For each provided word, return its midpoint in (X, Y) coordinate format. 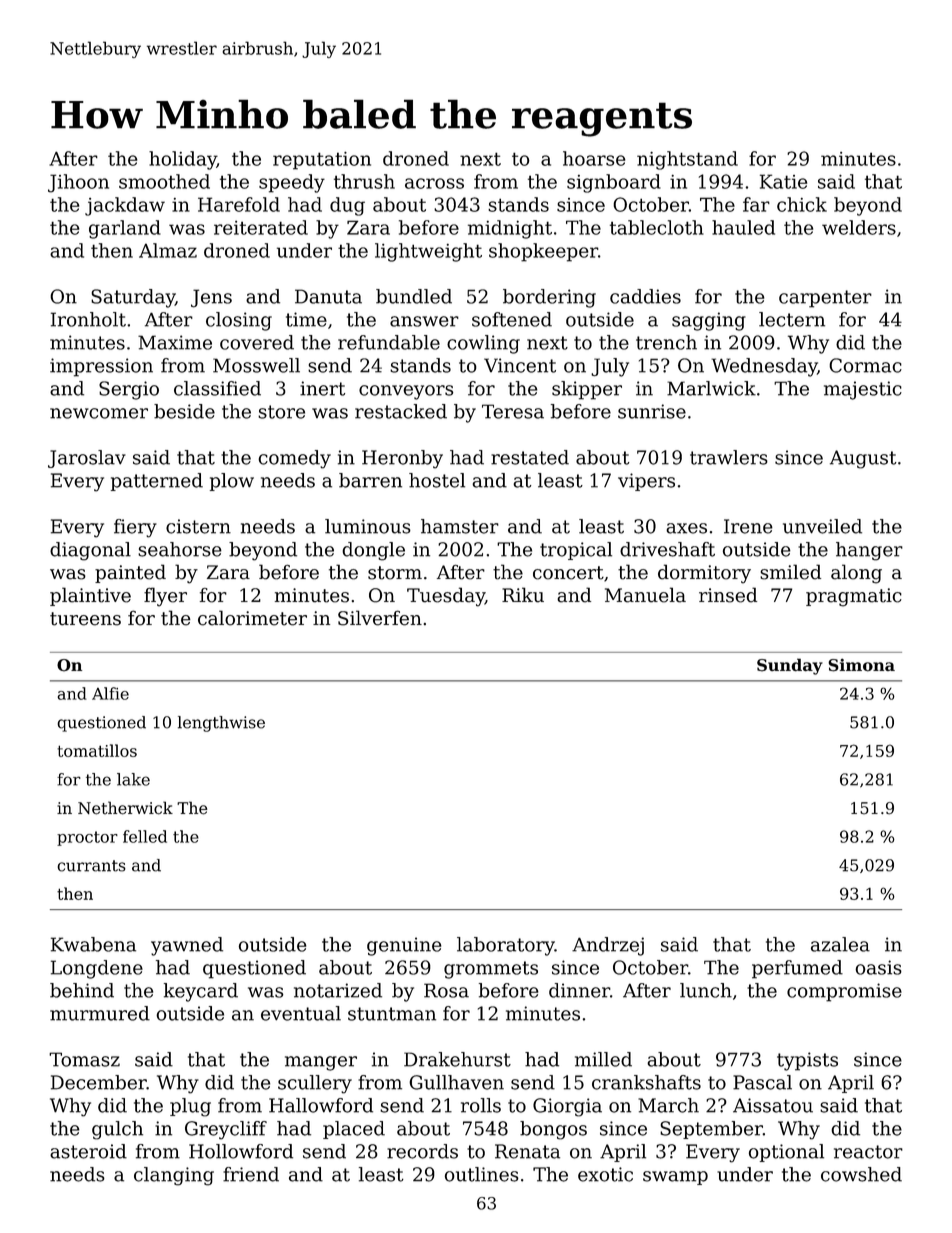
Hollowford (241, 1151)
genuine (404, 946)
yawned (187, 946)
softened (512, 319)
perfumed (797, 969)
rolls (481, 1105)
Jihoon (78, 183)
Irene (748, 526)
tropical (576, 551)
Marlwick (711, 388)
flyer (165, 597)
